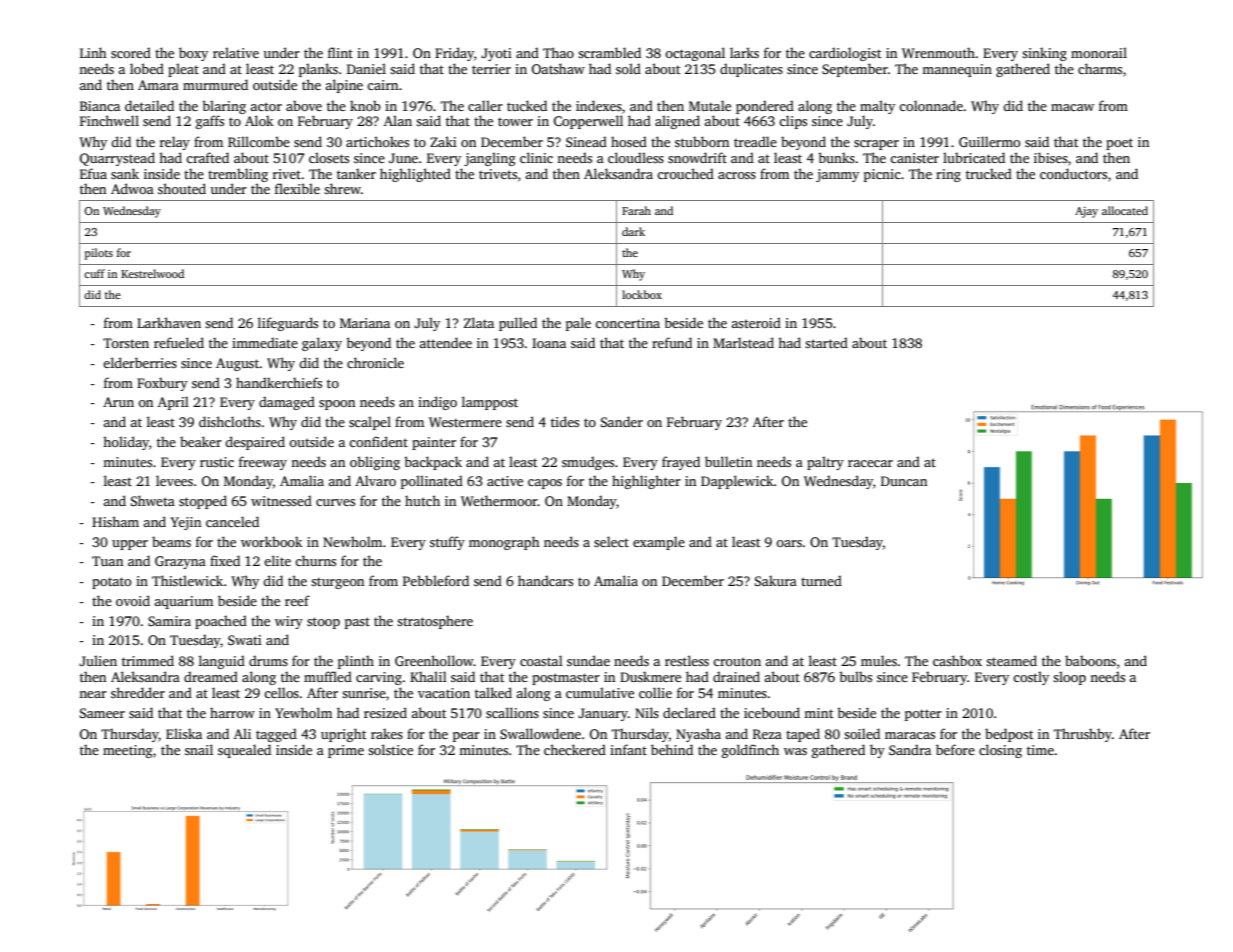 Image resolution: width=1233 pixels, height=952 pixels. I want to click on steamed, so click(1011, 660).
